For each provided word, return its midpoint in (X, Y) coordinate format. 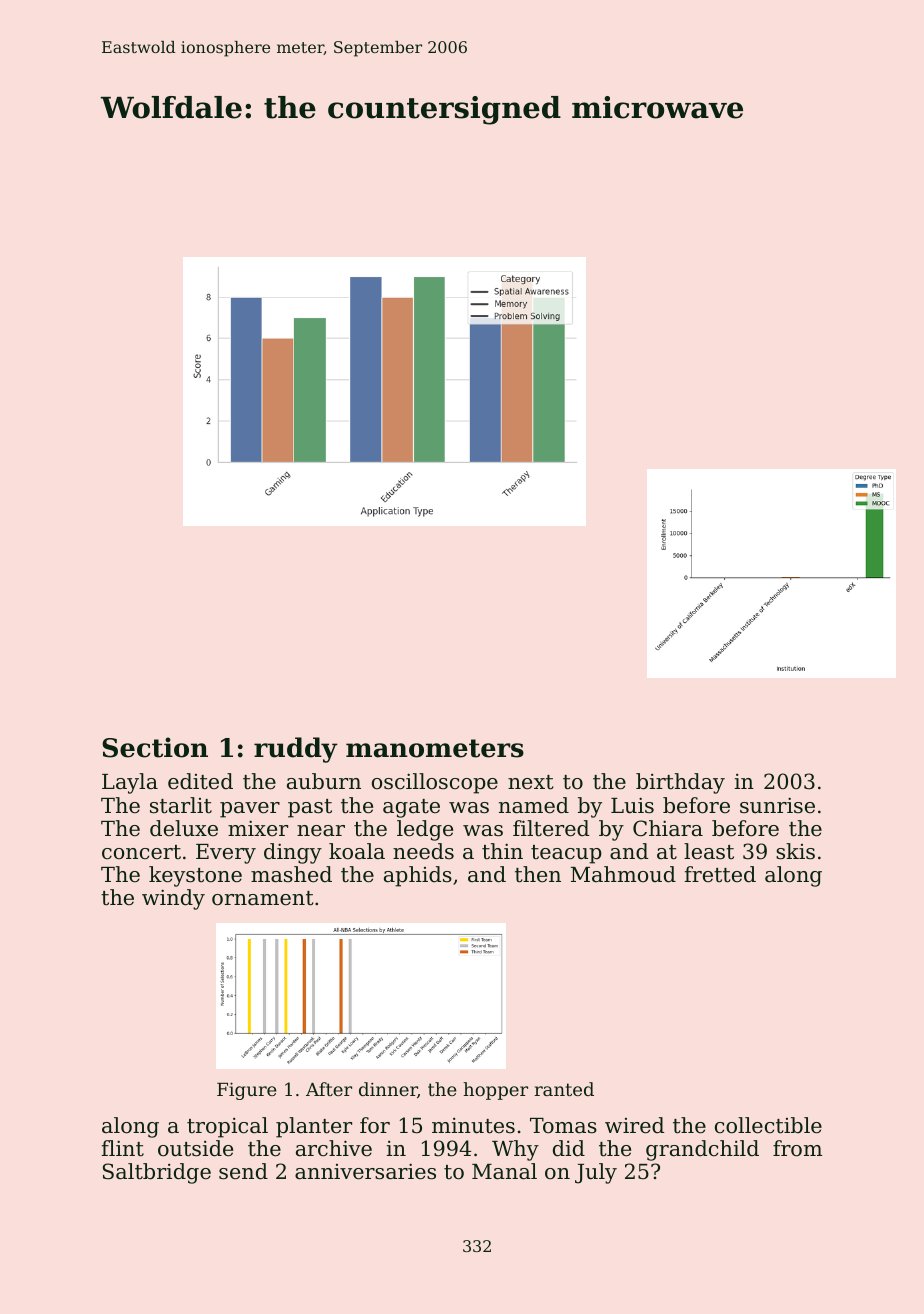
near (321, 831)
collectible (768, 1125)
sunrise (777, 805)
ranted (564, 1089)
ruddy (296, 750)
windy (173, 899)
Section (155, 747)
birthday (680, 783)
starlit (181, 805)
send (243, 1171)
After (329, 1089)
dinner (388, 1090)
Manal (504, 1171)
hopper (495, 1091)
